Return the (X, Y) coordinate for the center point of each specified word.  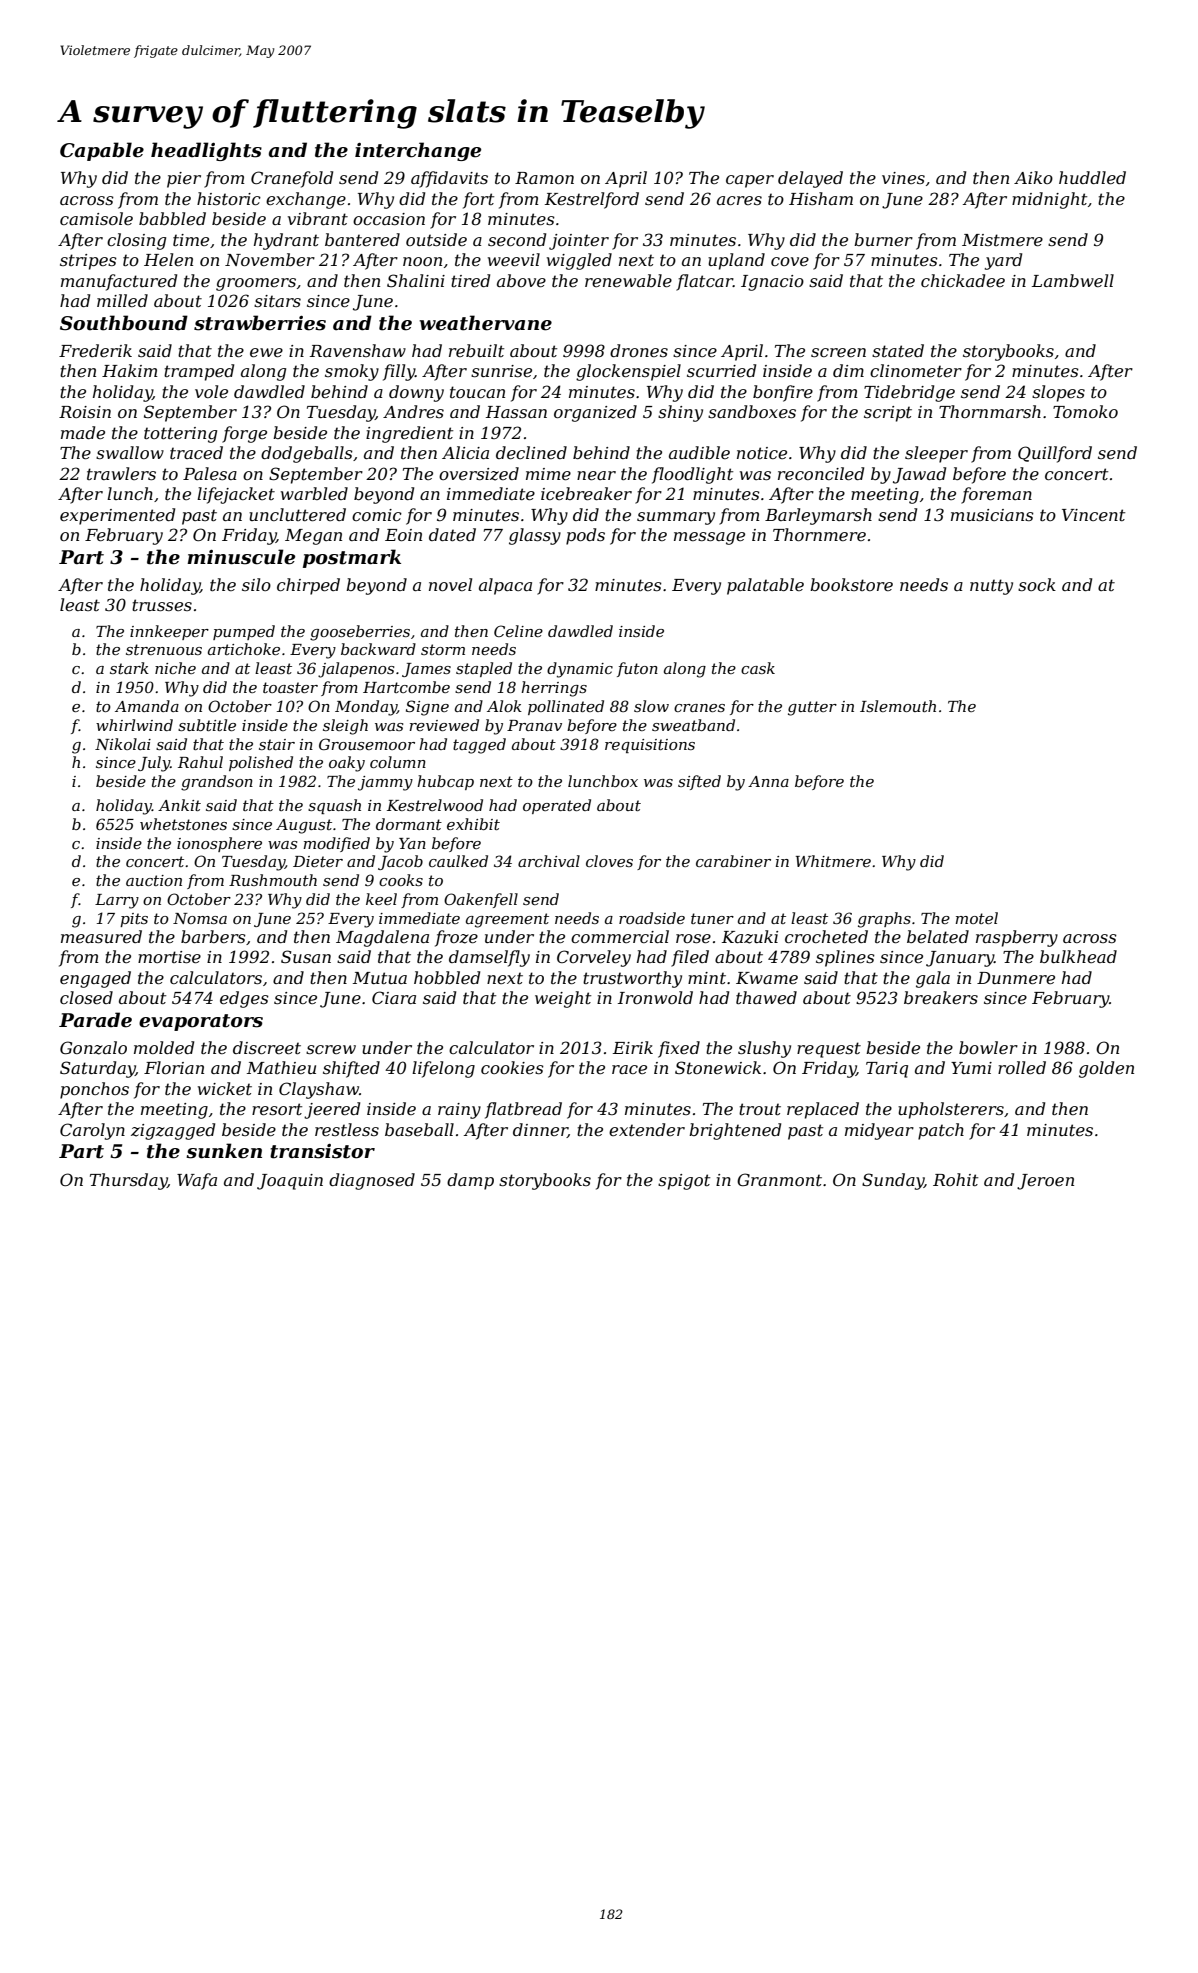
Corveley (594, 958)
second (517, 239)
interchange (418, 151)
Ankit (179, 805)
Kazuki (750, 937)
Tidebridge (909, 393)
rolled (1022, 1067)
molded (164, 1047)
